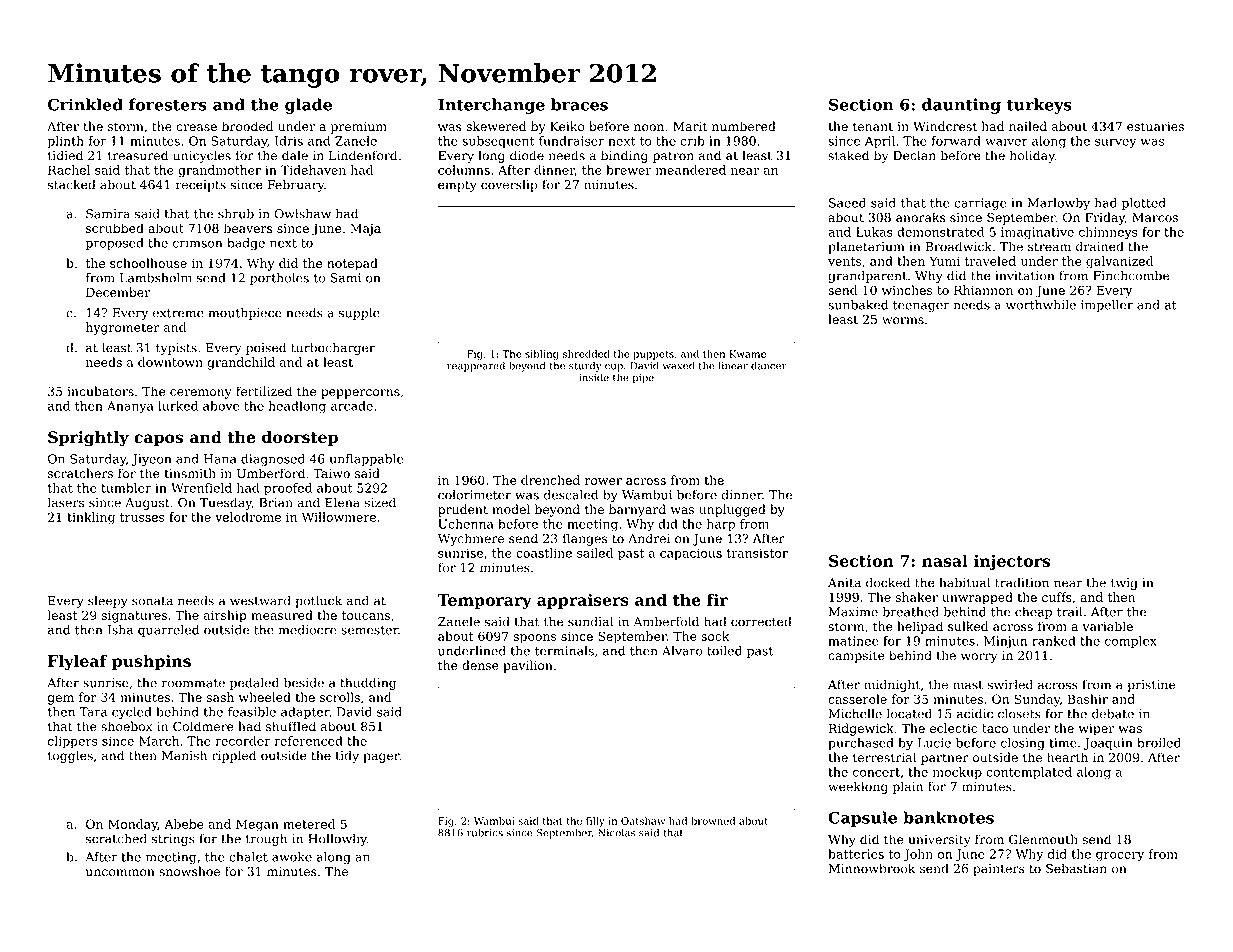  Describe the element at coordinates (1012, 562) in the page. I see `injectors` at that location.
